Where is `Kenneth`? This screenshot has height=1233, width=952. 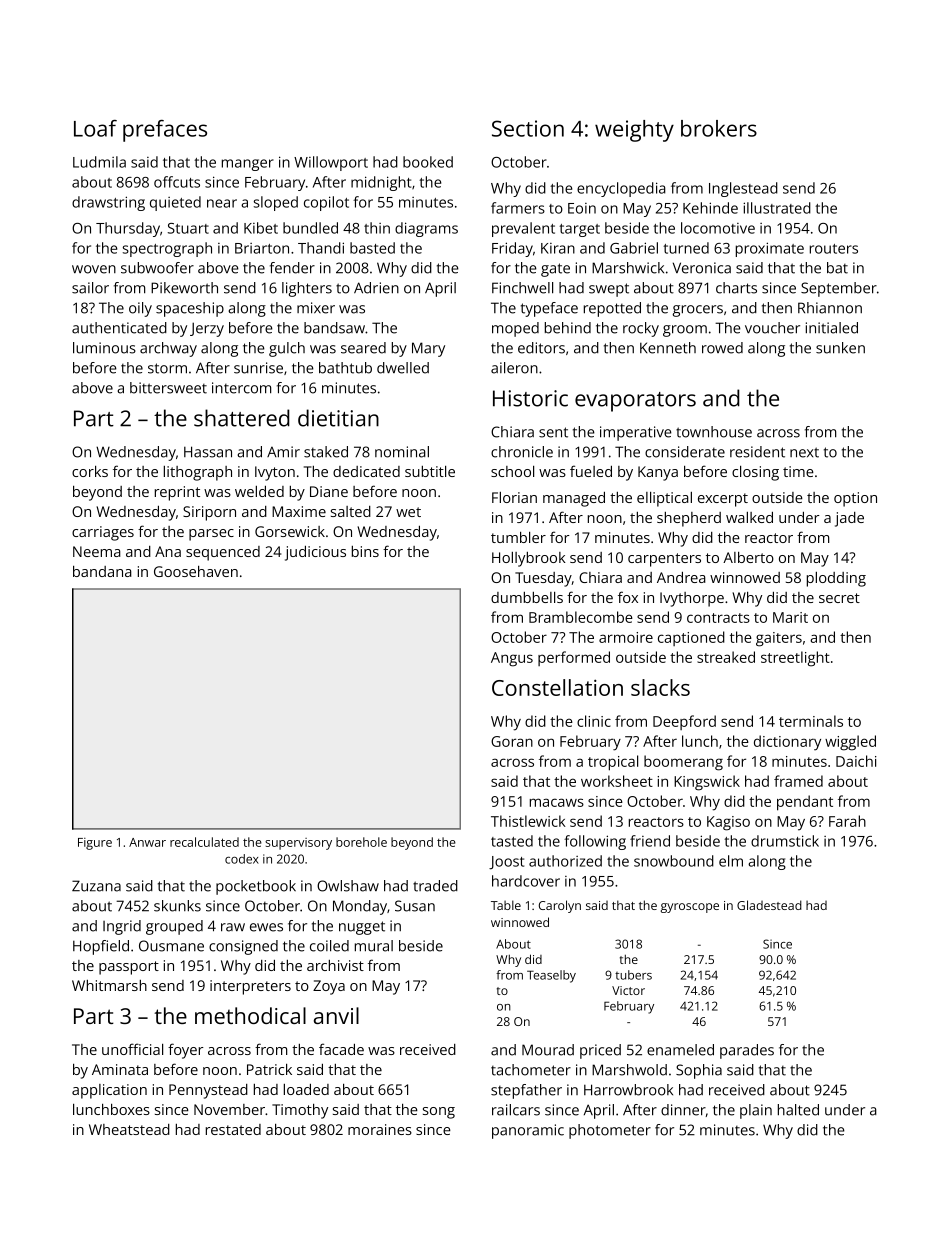
Kenneth is located at coordinates (668, 348).
